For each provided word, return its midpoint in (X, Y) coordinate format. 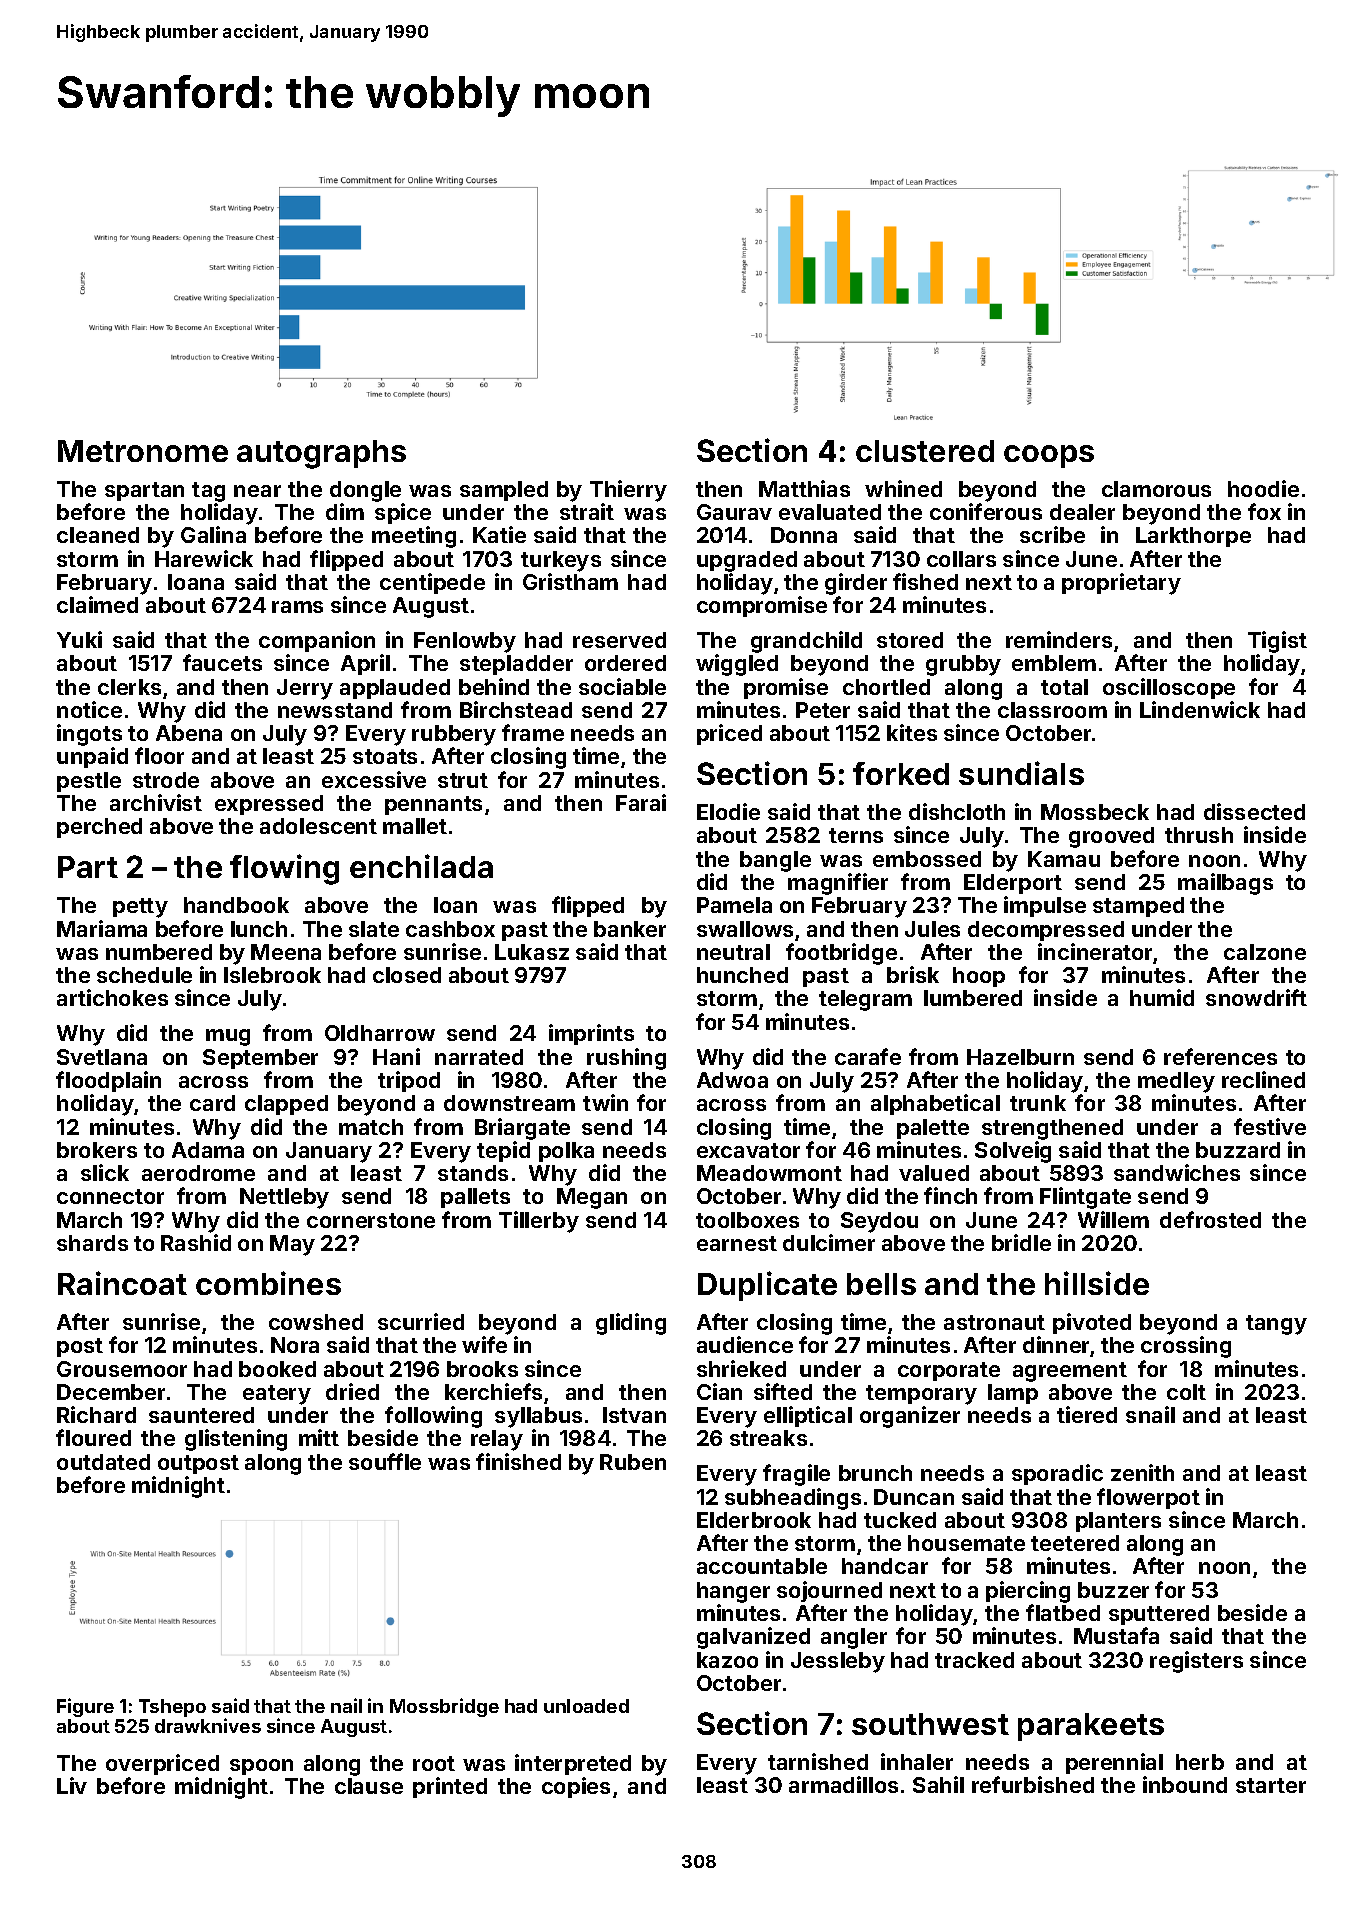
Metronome (143, 451)
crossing (1186, 1347)
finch (950, 1195)
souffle (385, 1461)
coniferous (986, 511)
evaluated (830, 512)
